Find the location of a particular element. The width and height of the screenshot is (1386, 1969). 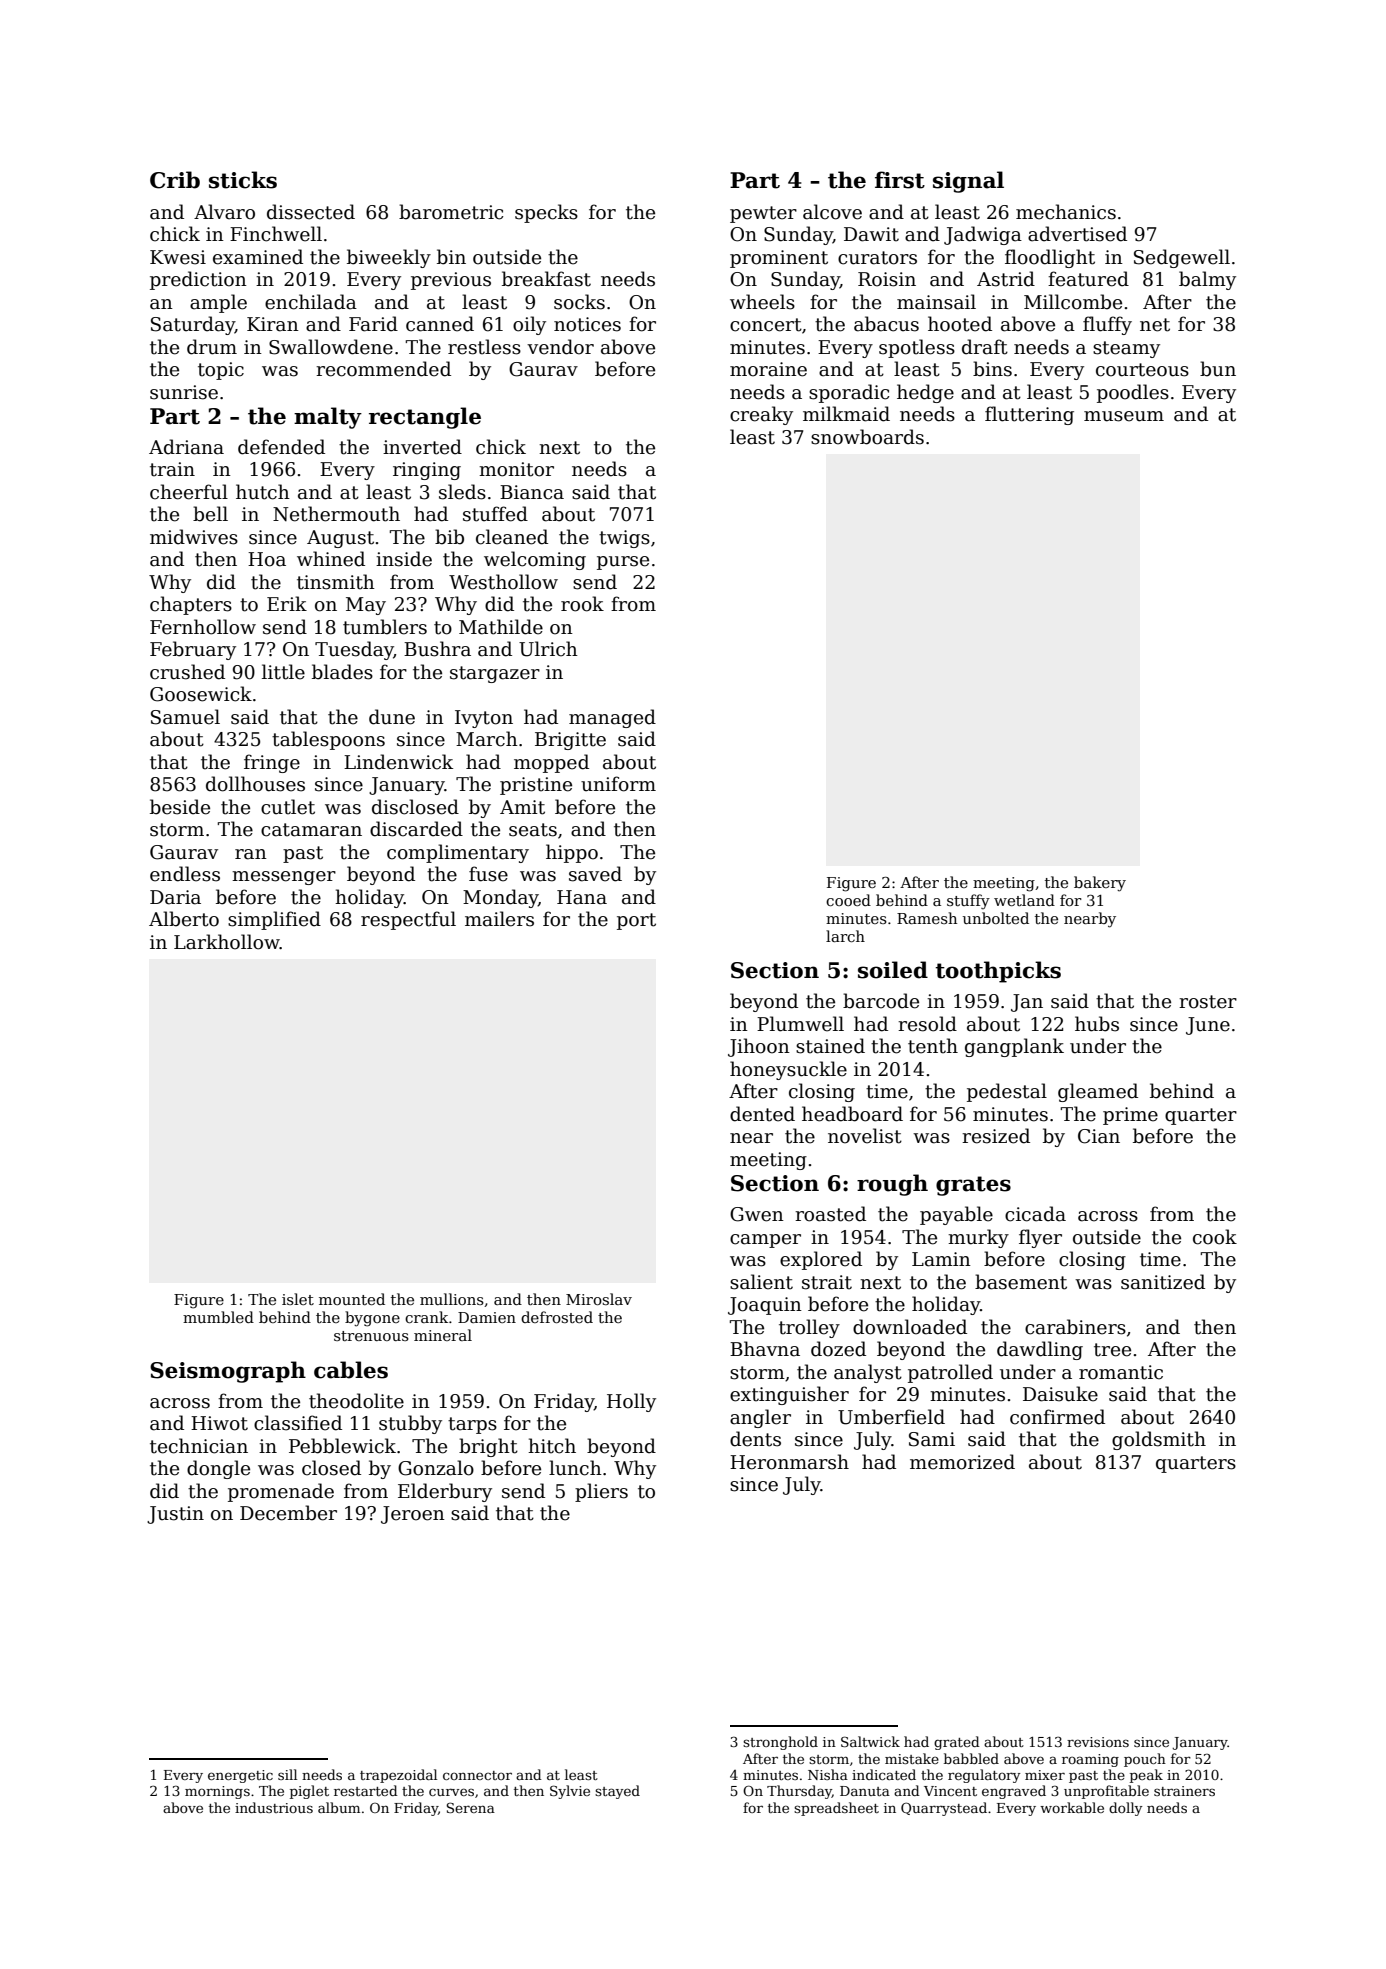

Sylvie is located at coordinates (570, 1792).
